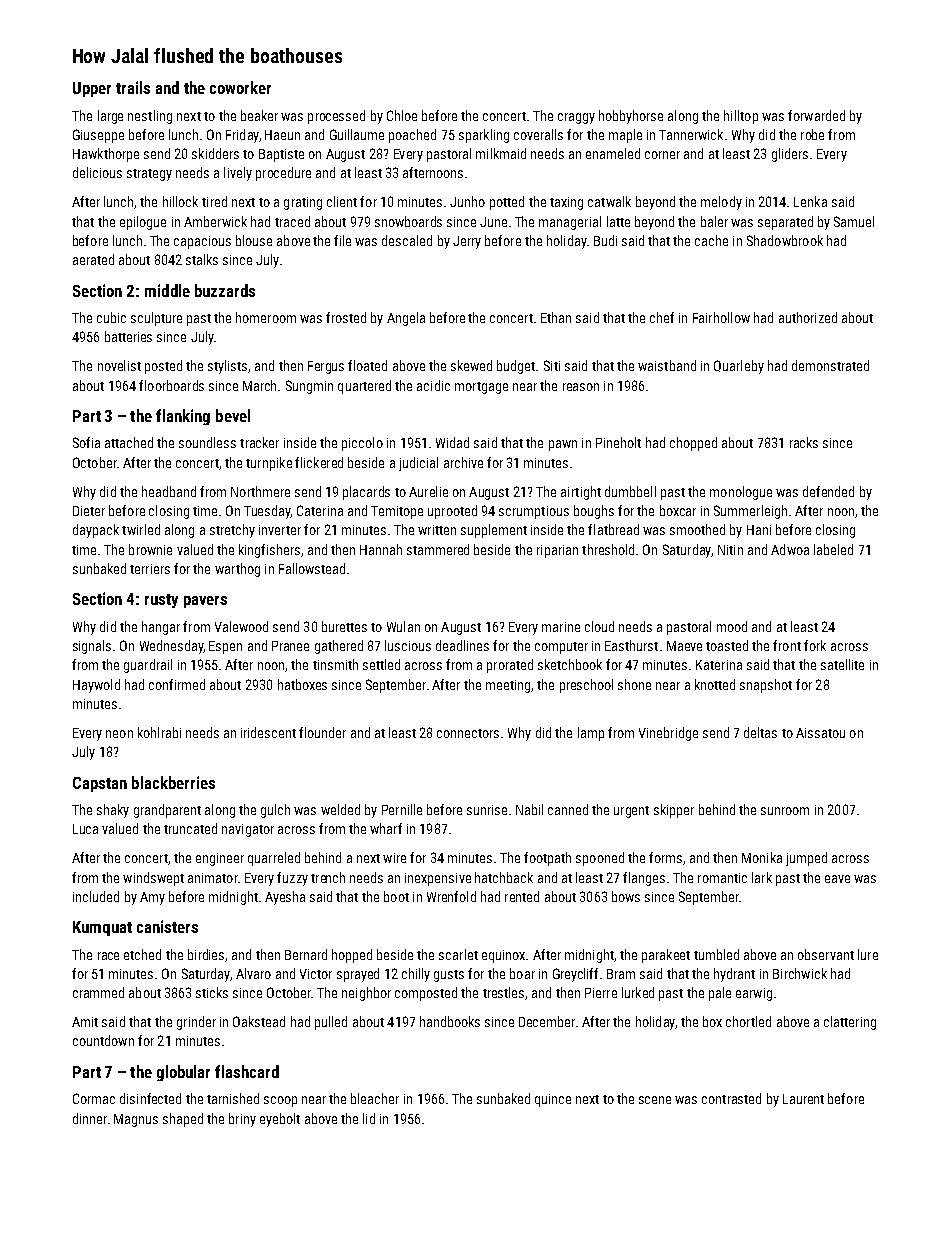 The width and height of the screenshot is (952, 1233). Describe the element at coordinates (808, 317) in the screenshot. I see `authorized` at that location.
